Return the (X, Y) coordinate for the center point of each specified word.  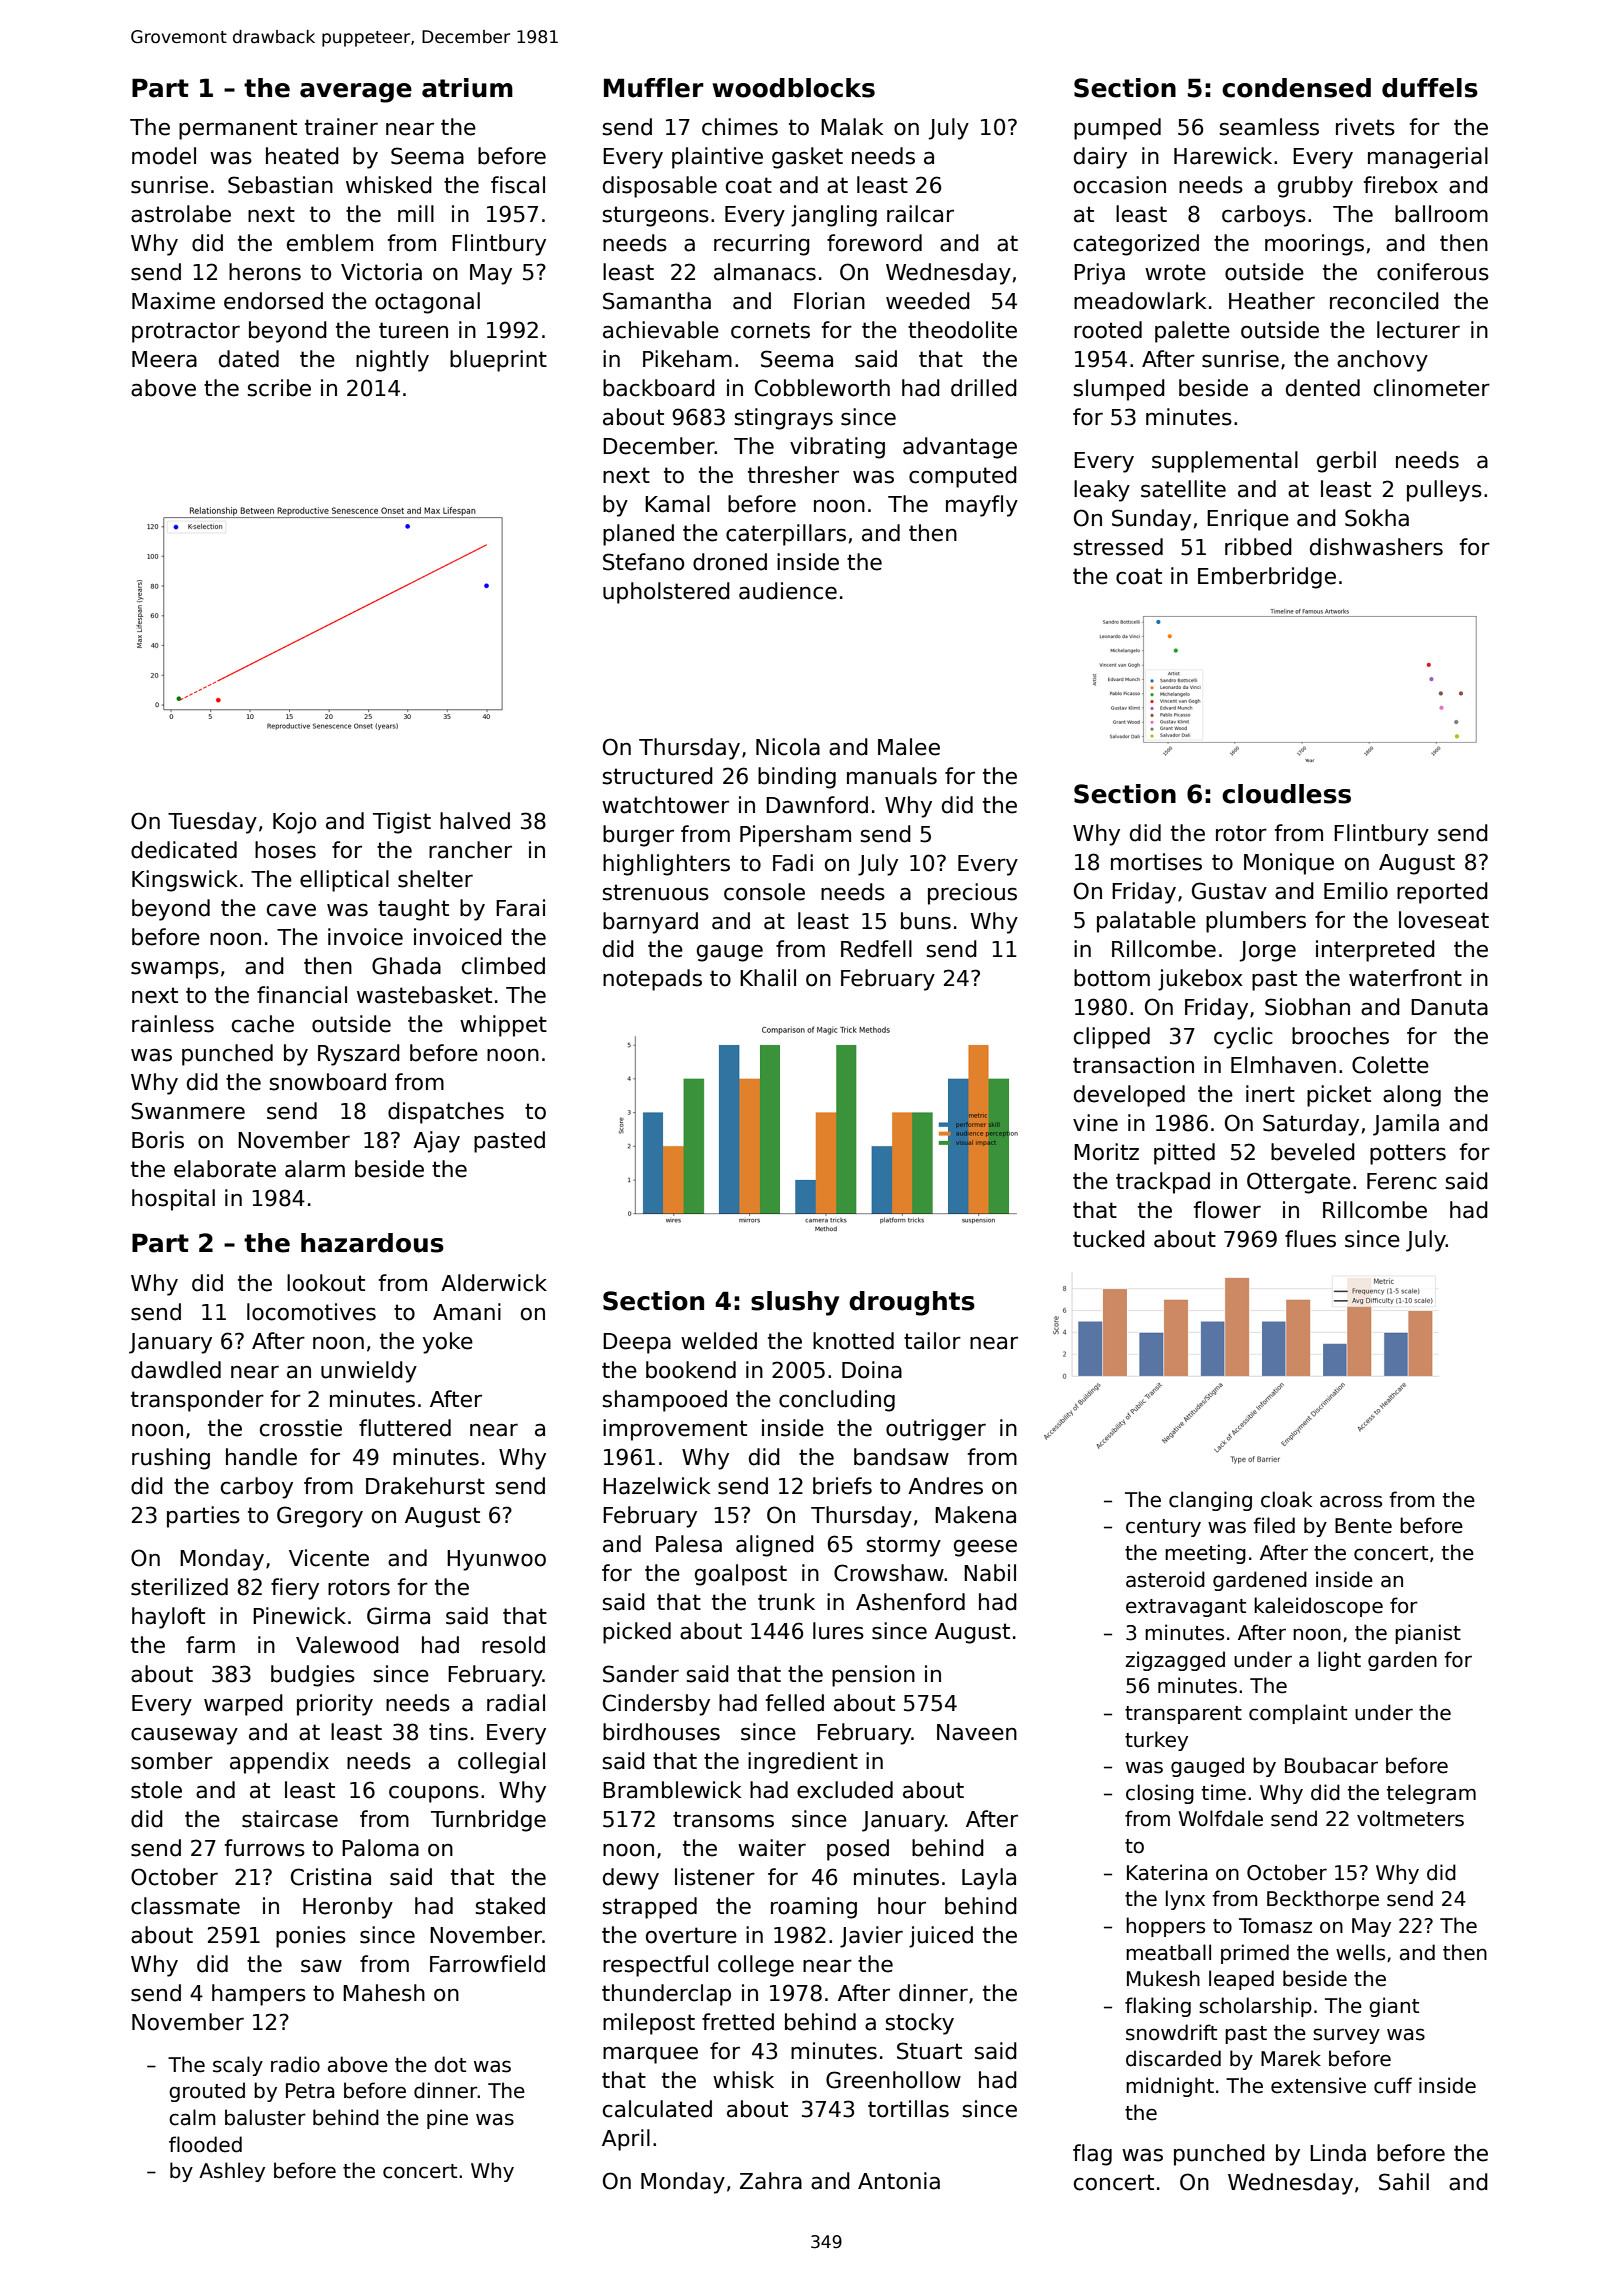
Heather (1272, 301)
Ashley (232, 2172)
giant (1394, 2007)
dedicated (184, 850)
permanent (238, 129)
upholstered (666, 593)
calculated (657, 2109)
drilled (984, 388)
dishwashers (1376, 547)
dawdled (176, 1370)
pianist (1428, 1634)
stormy (904, 1546)
